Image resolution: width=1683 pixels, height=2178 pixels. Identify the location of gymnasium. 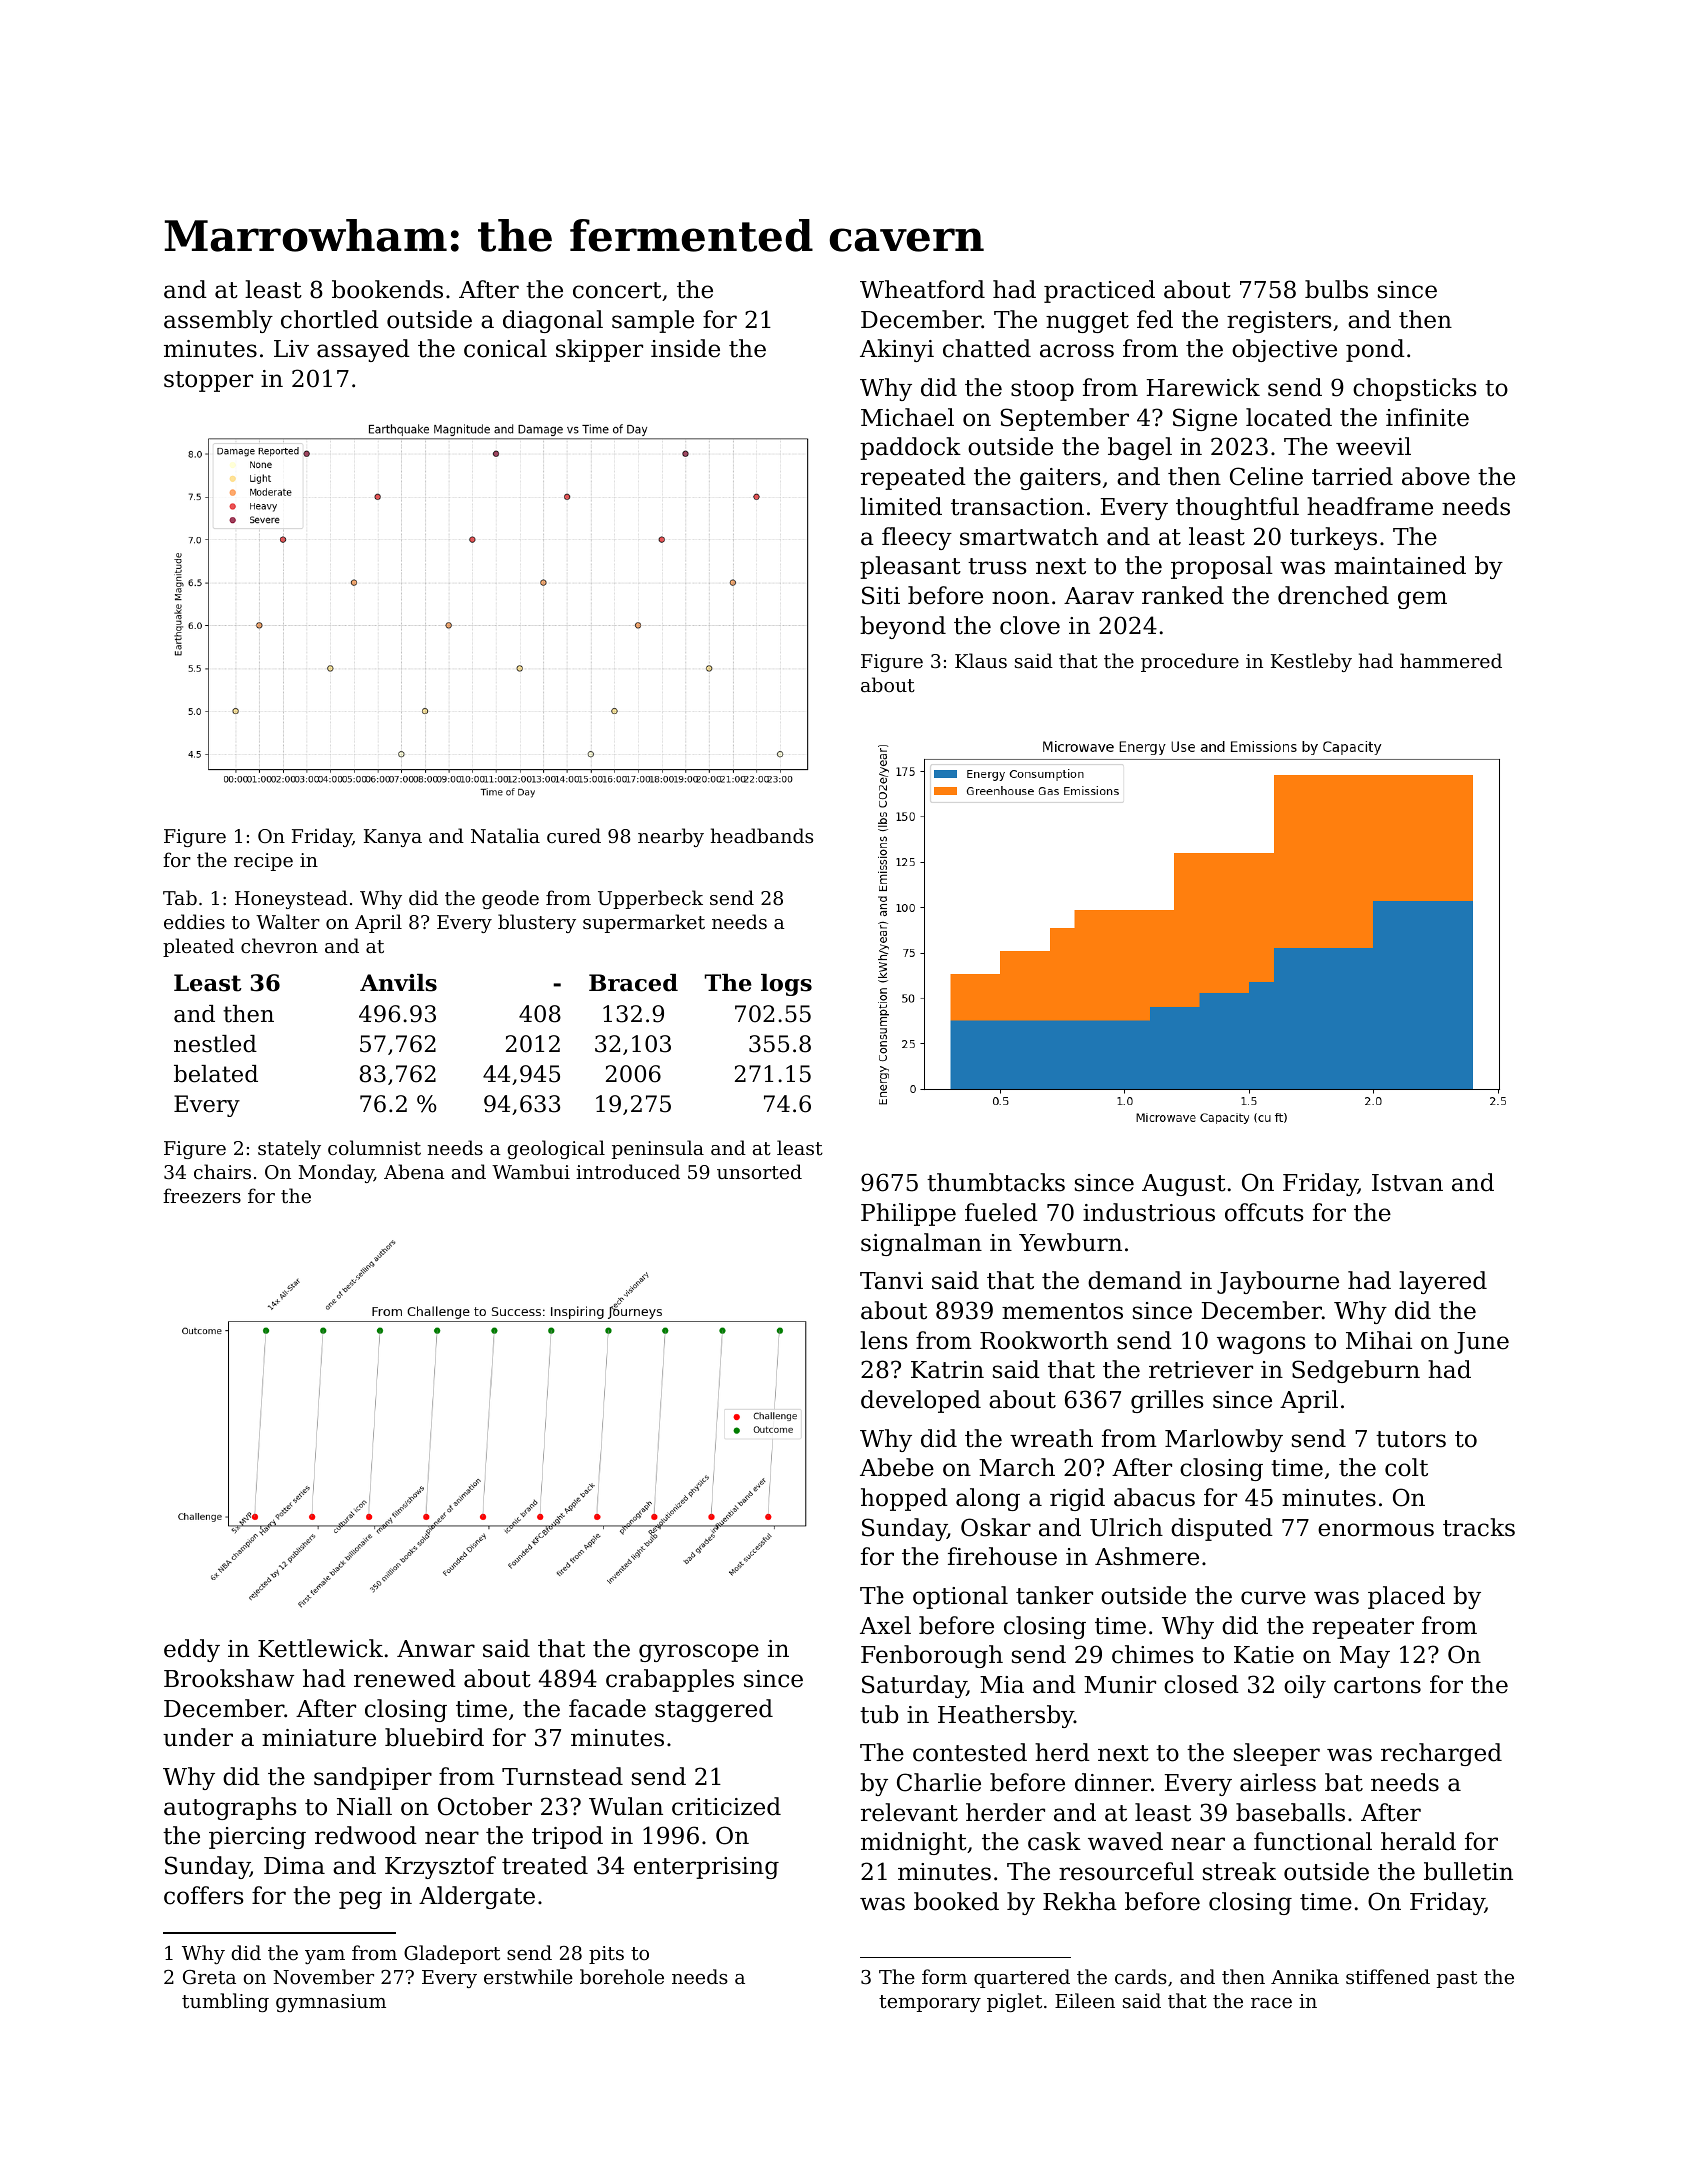
(331, 2003).
